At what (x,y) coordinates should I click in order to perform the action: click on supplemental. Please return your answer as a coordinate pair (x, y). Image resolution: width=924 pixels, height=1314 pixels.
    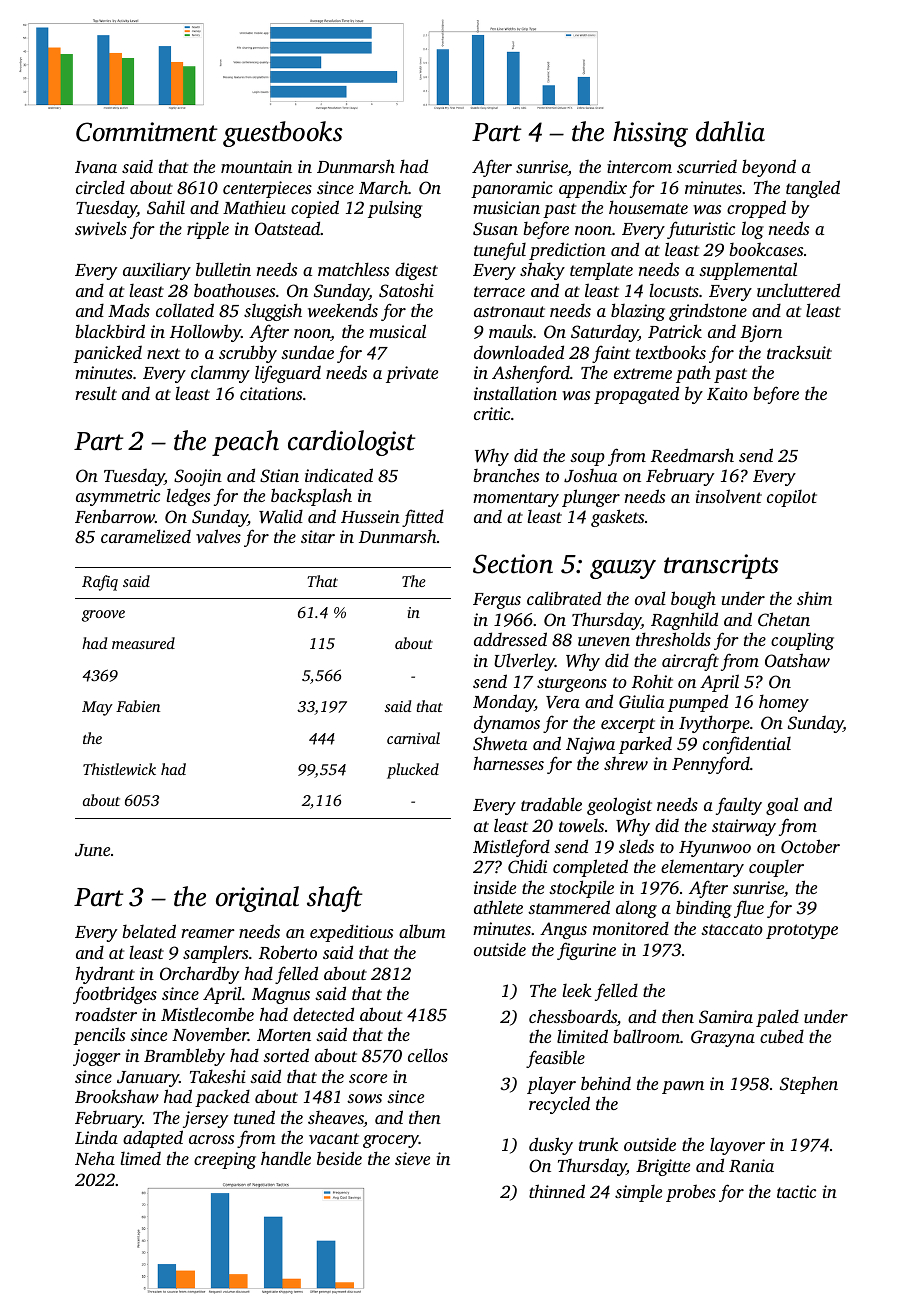
    Looking at the image, I should click on (748, 271).
